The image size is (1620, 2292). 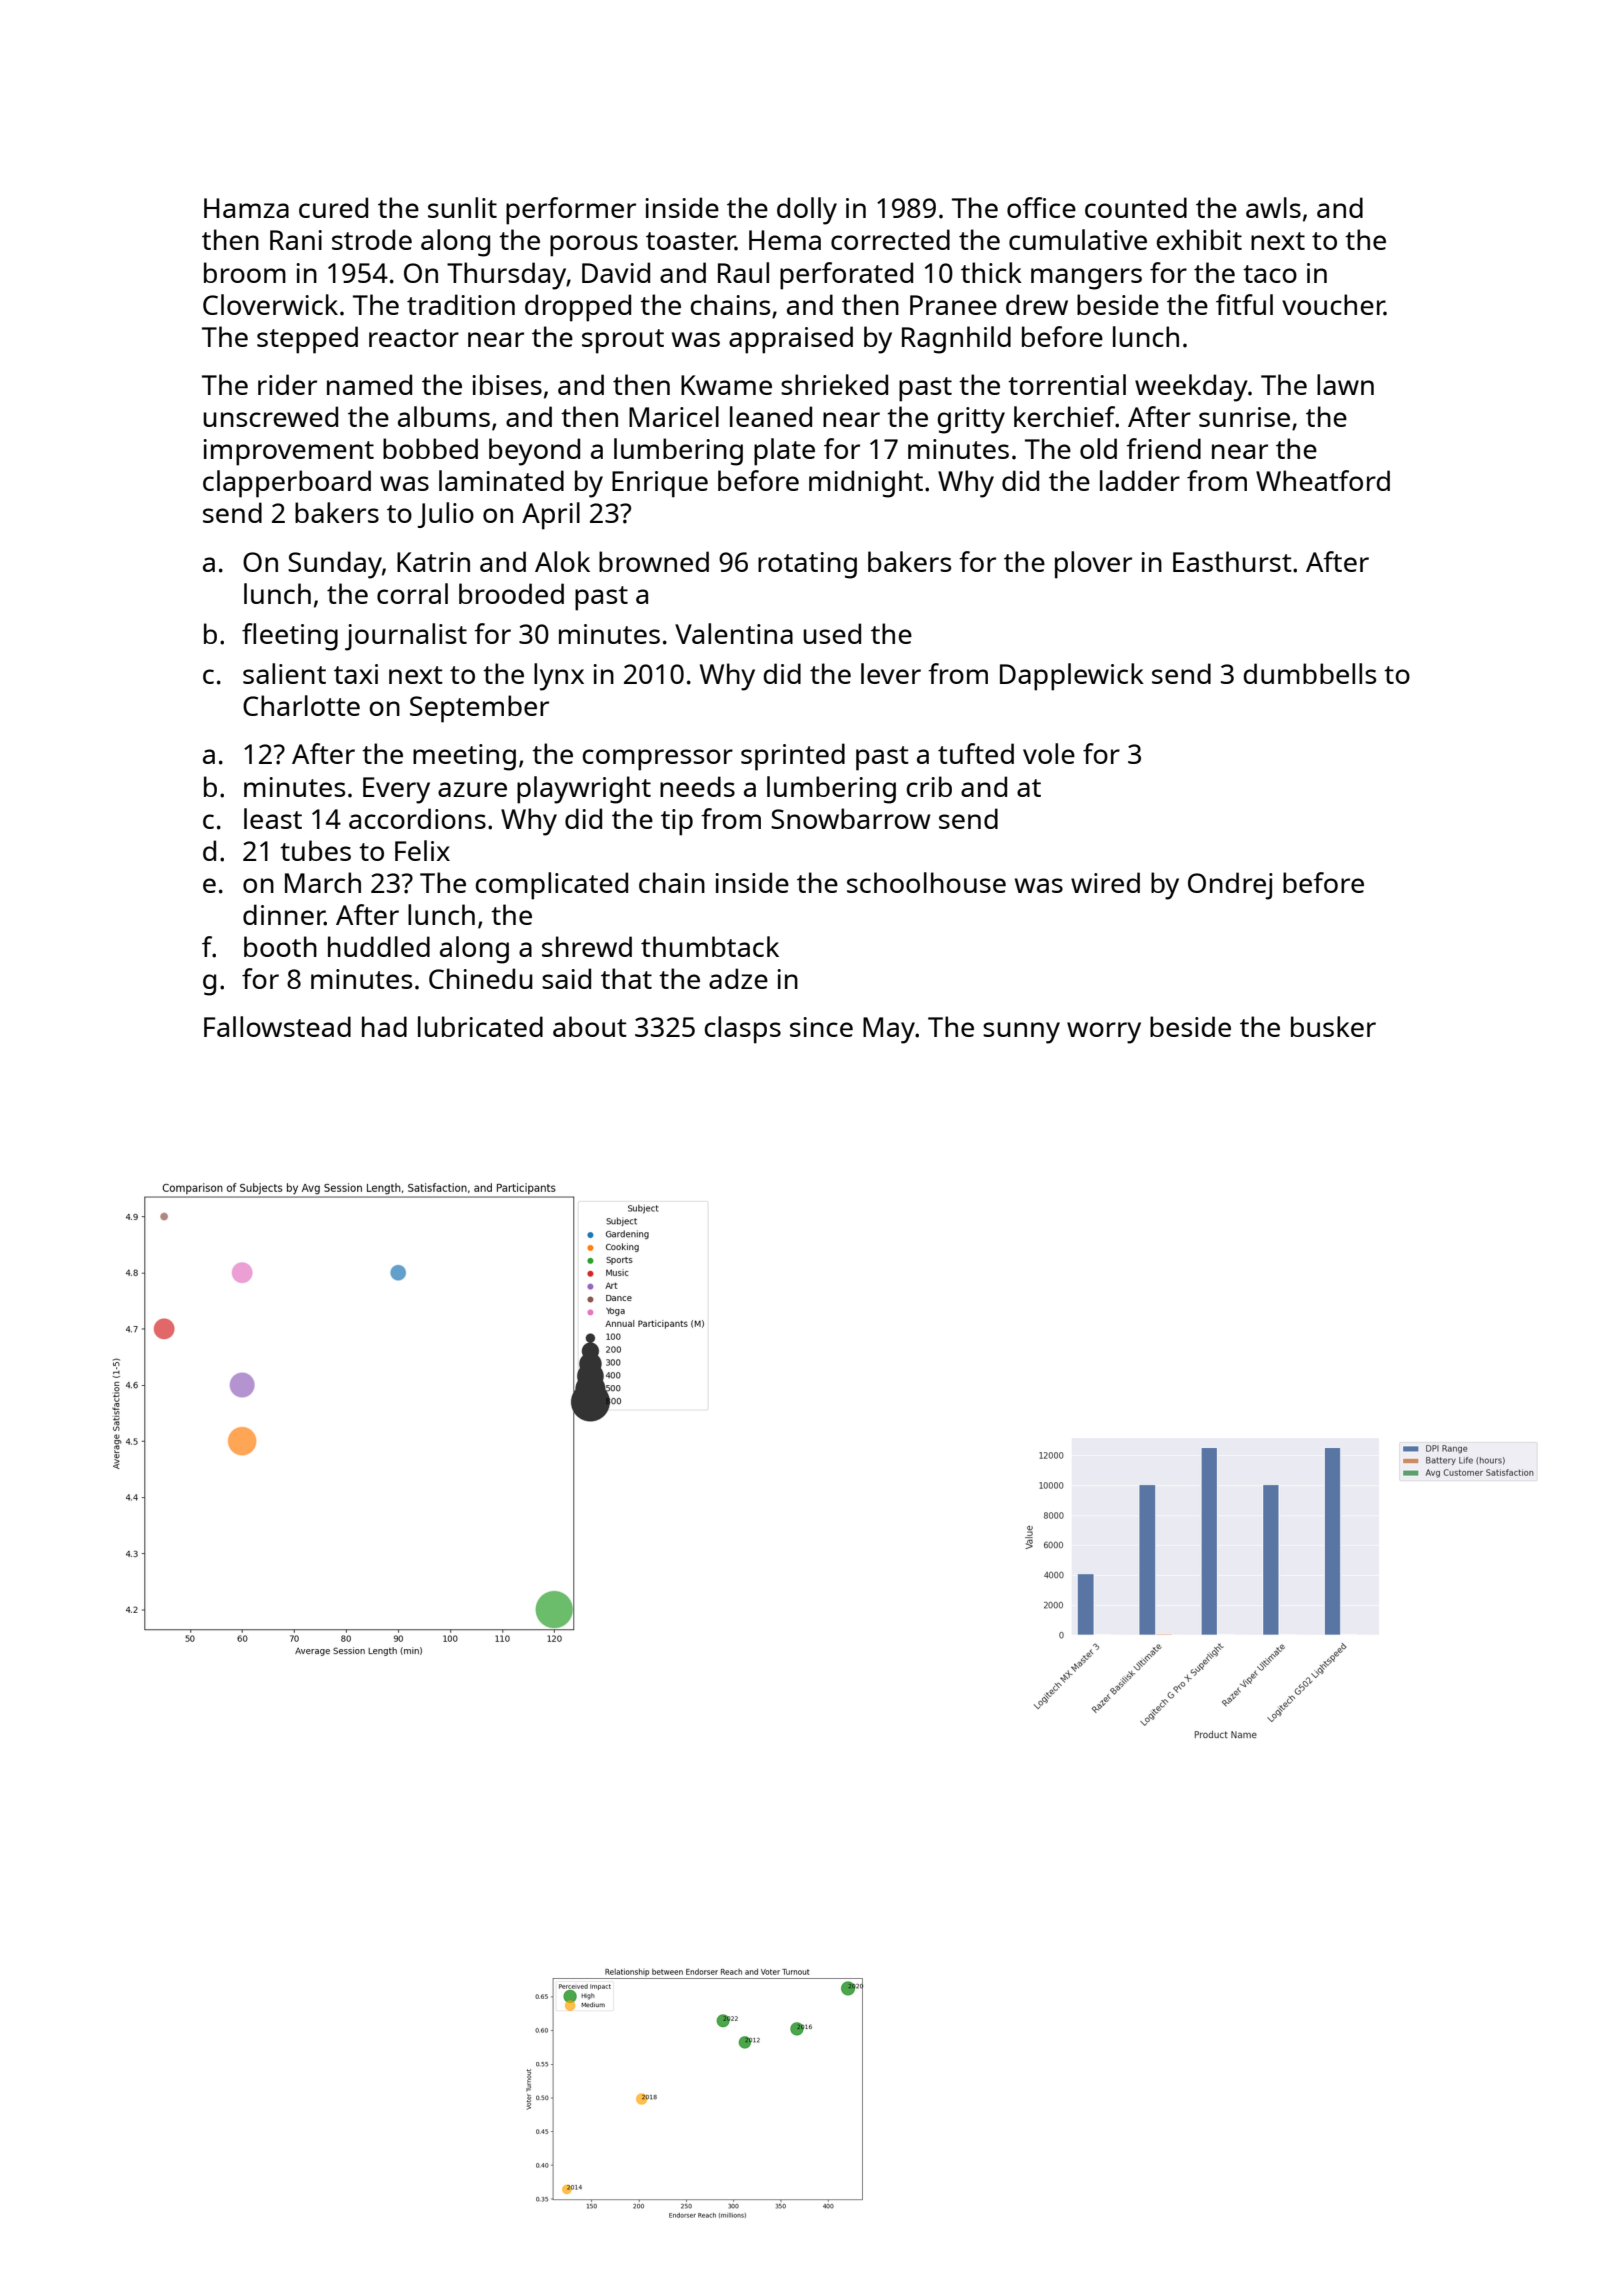 I want to click on dolly, so click(x=807, y=211).
